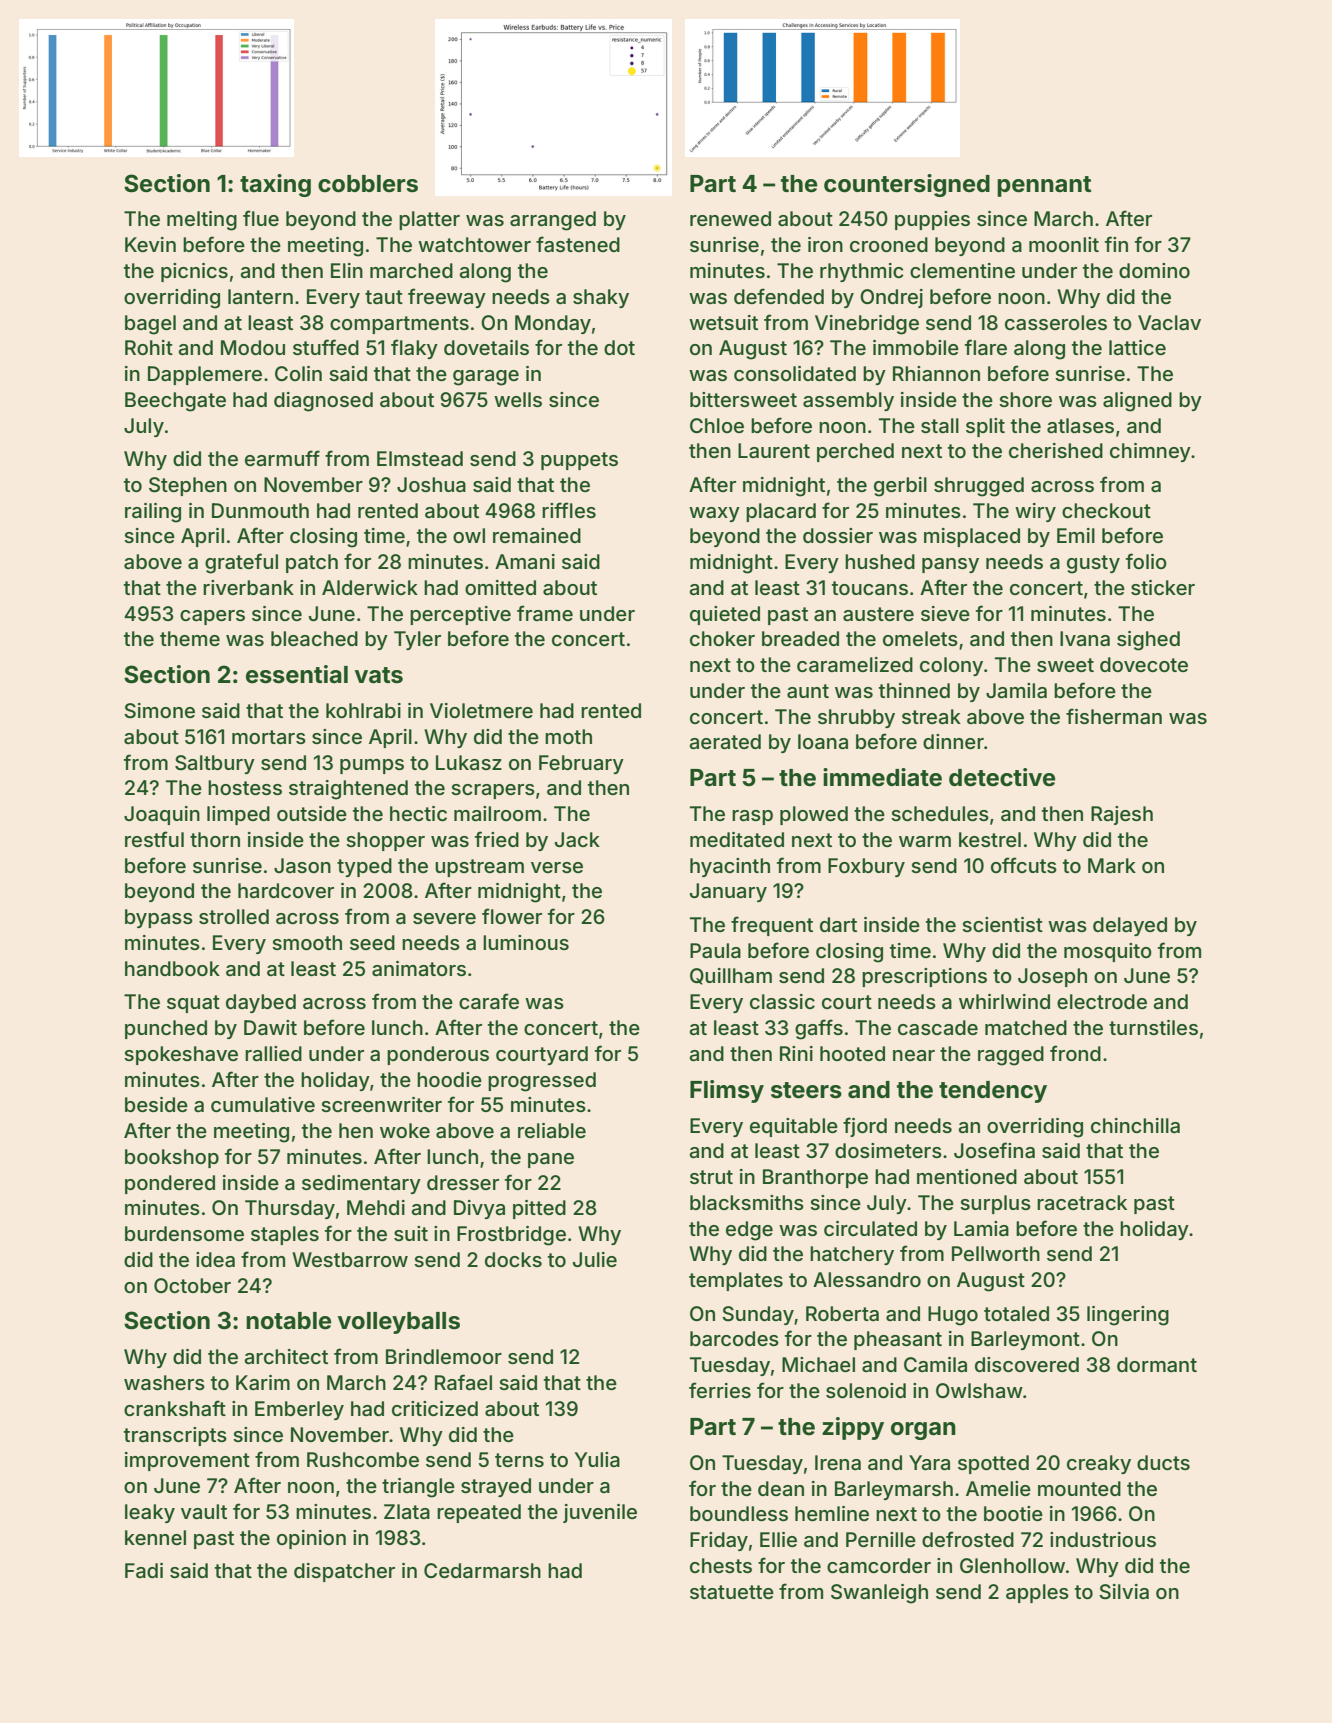  What do you see at coordinates (714, 514) in the image?
I see `waxy` at bounding box center [714, 514].
